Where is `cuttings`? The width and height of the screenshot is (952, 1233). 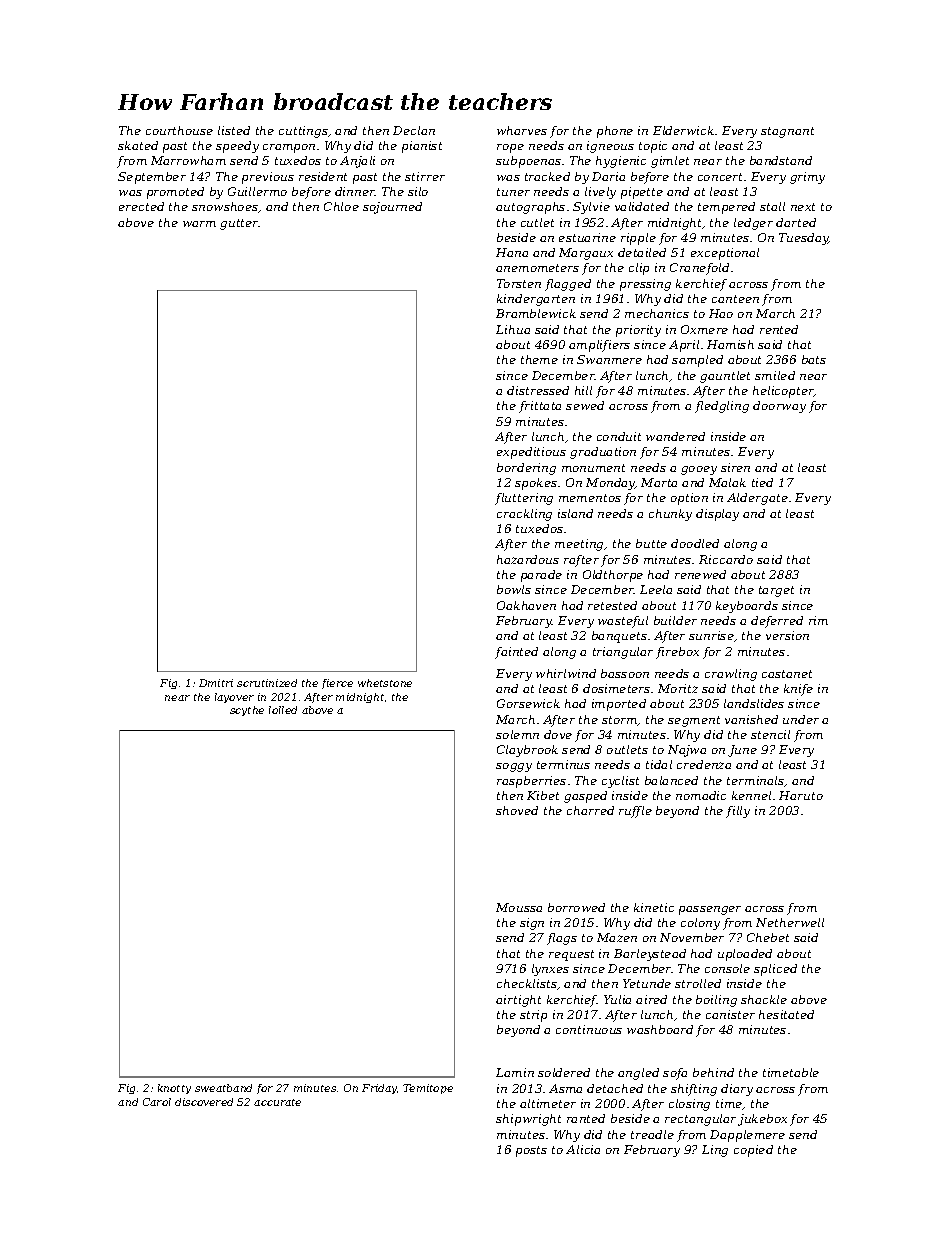 cuttings is located at coordinates (303, 132).
